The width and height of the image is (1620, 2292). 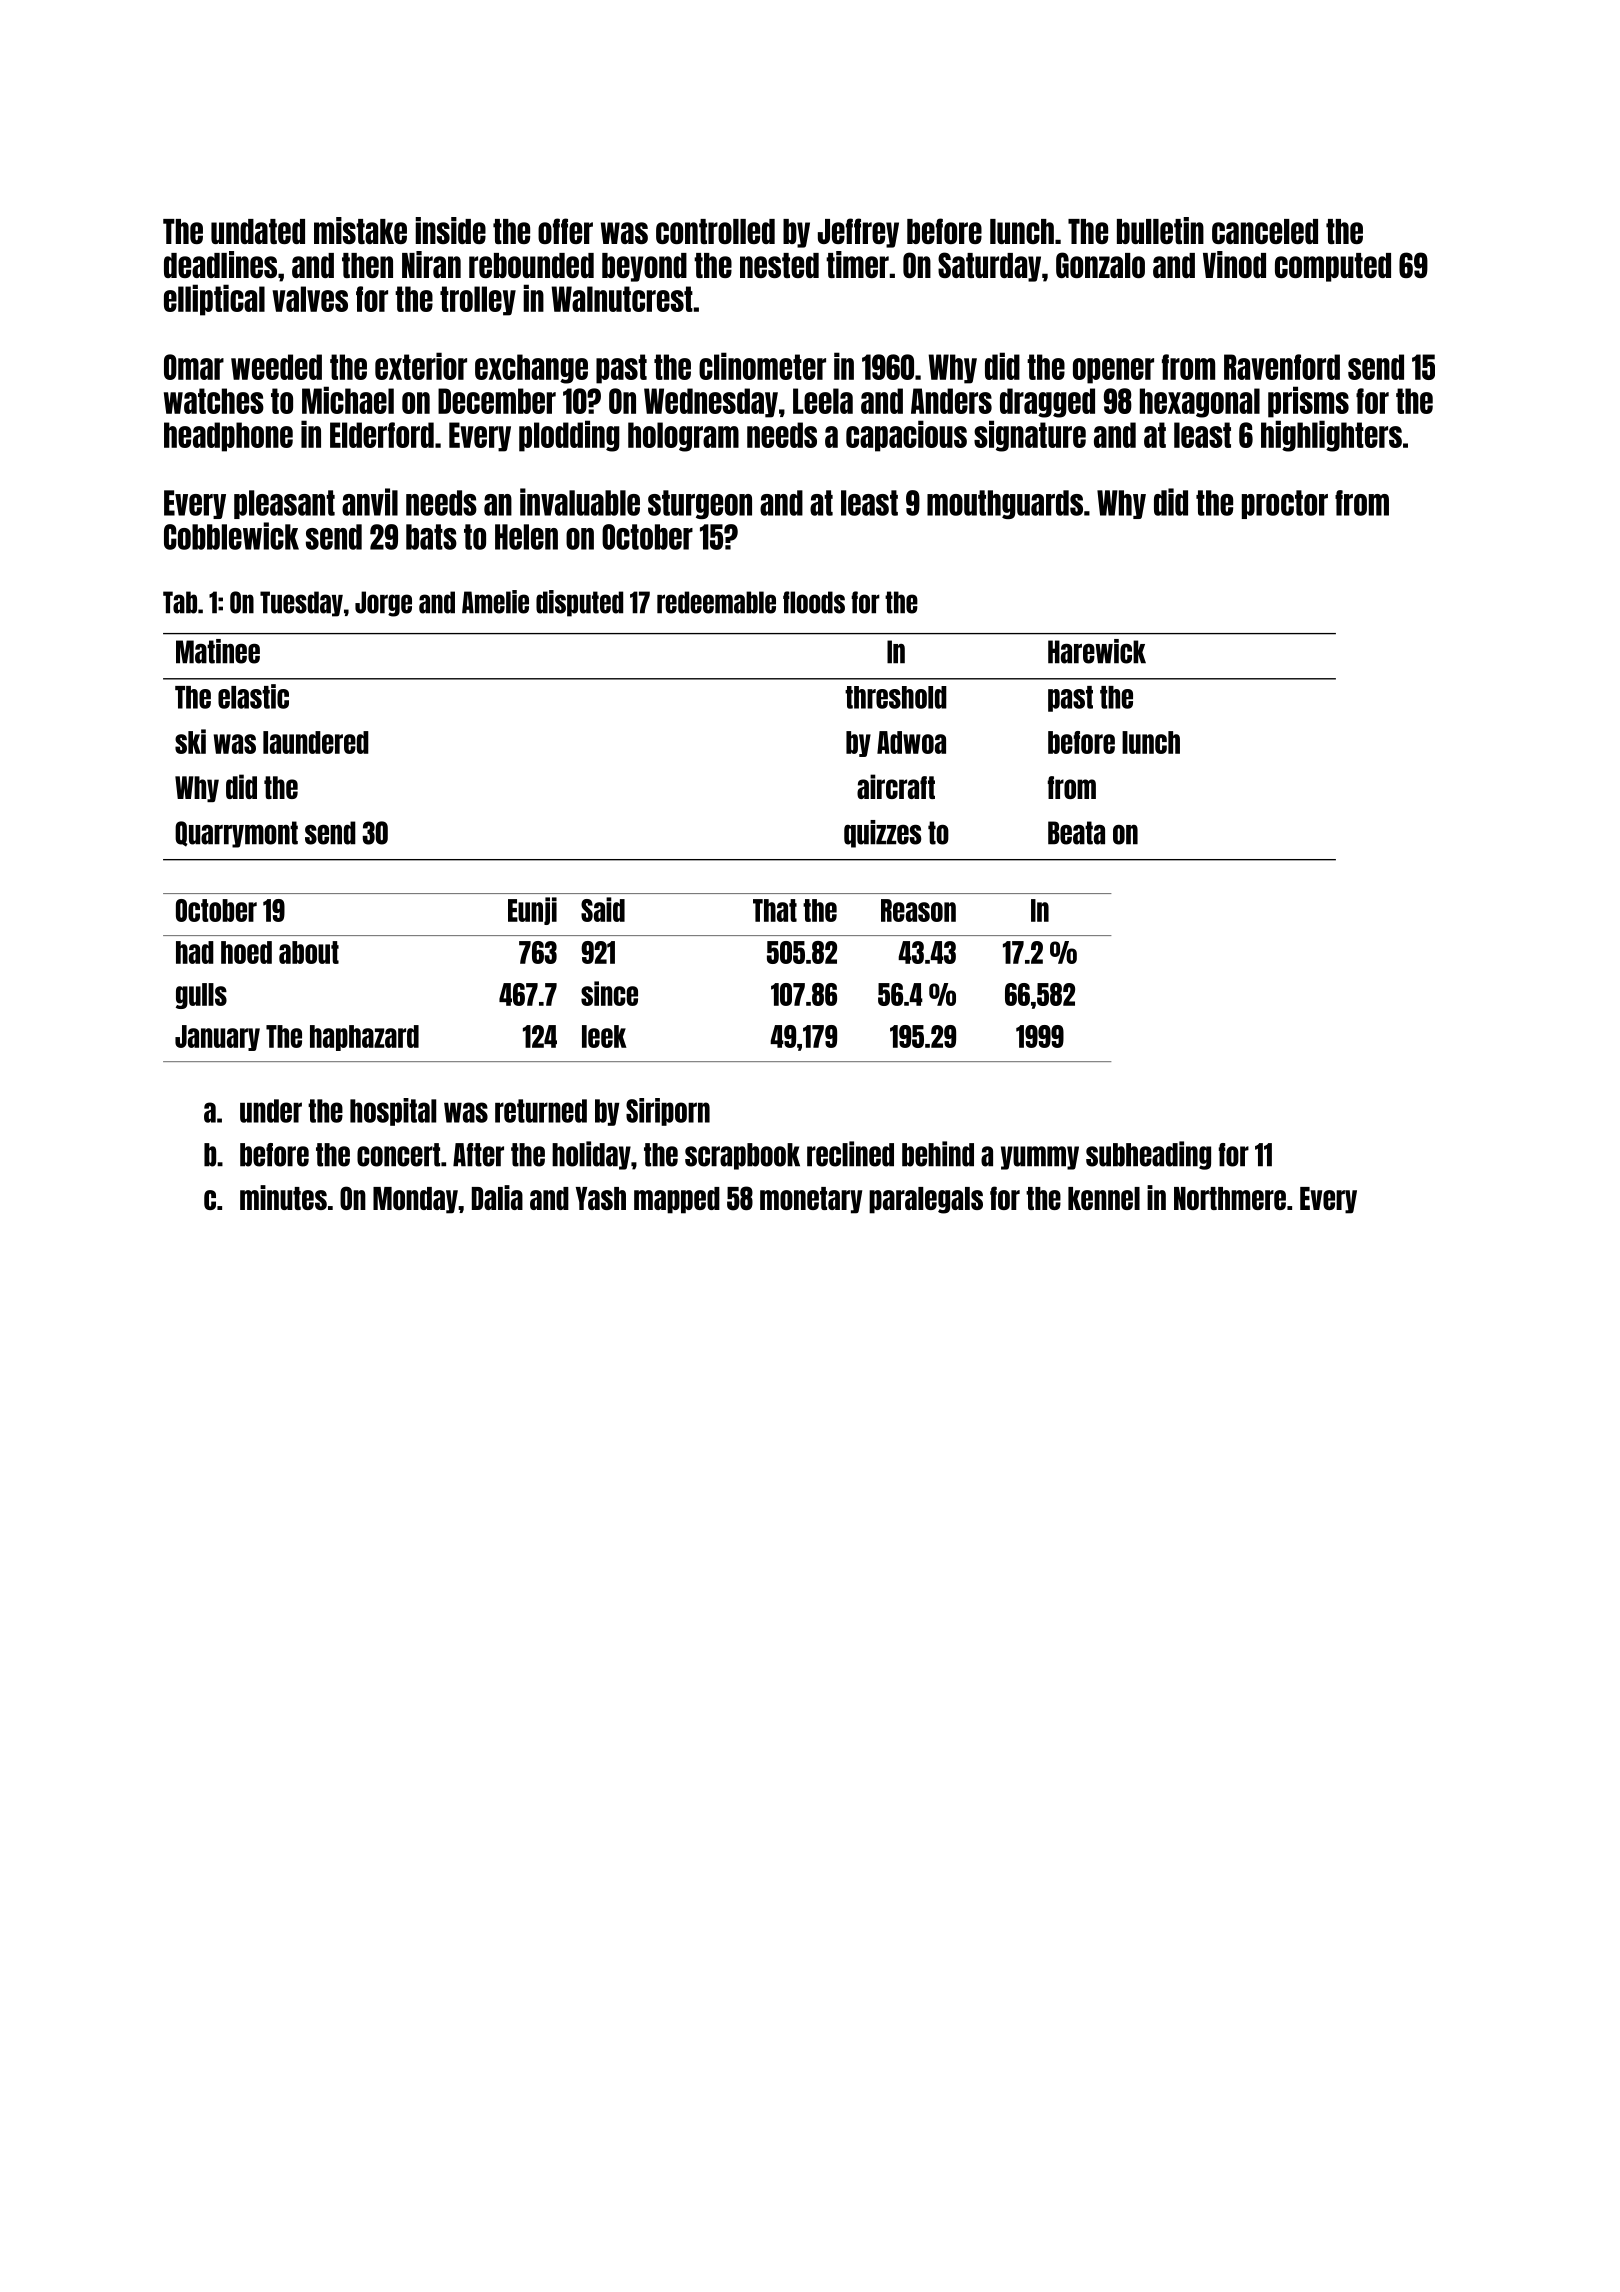 What do you see at coordinates (283, 1197) in the image?
I see `minutes` at bounding box center [283, 1197].
